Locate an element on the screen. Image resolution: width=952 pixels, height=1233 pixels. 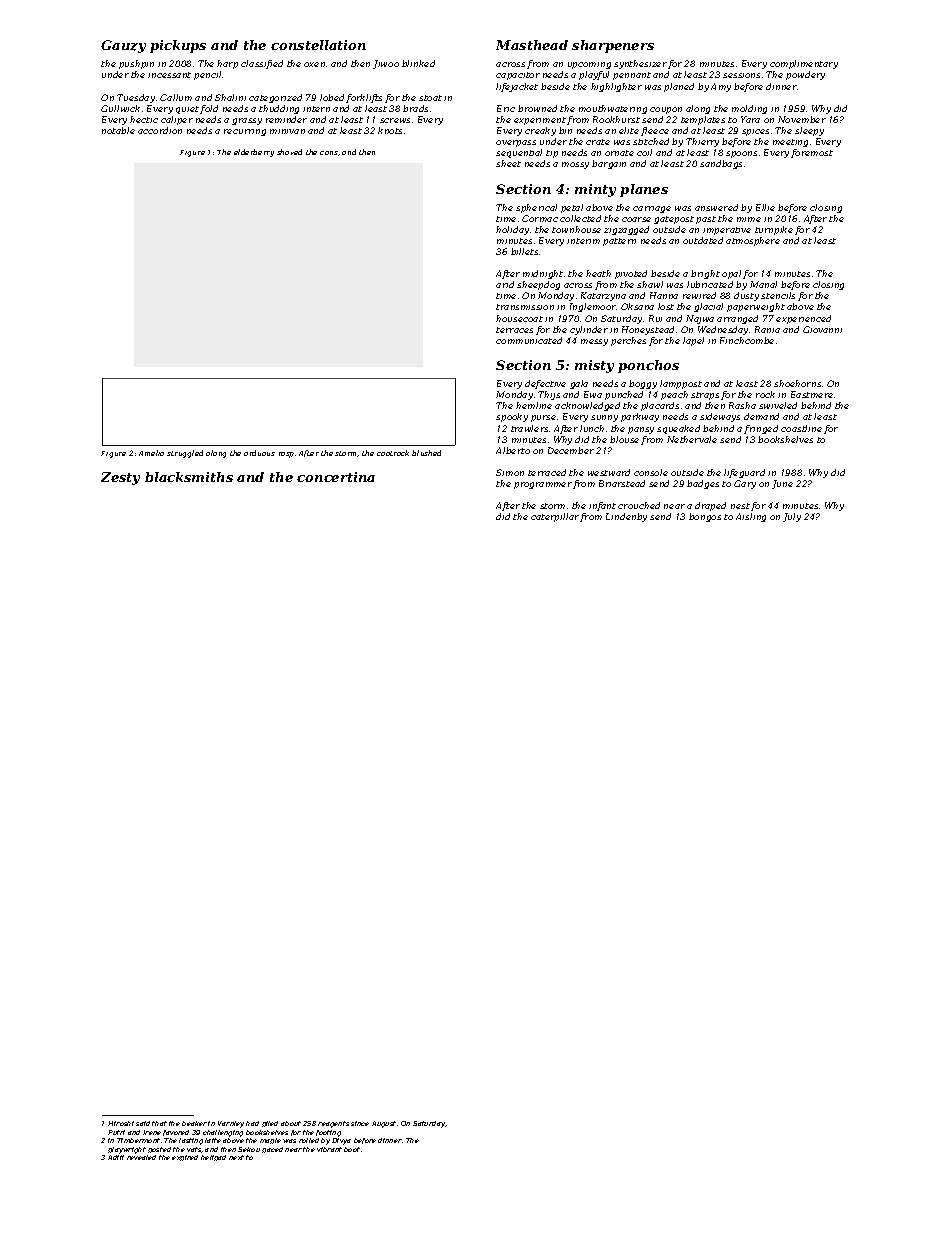
bongos is located at coordinates (705, 517).
